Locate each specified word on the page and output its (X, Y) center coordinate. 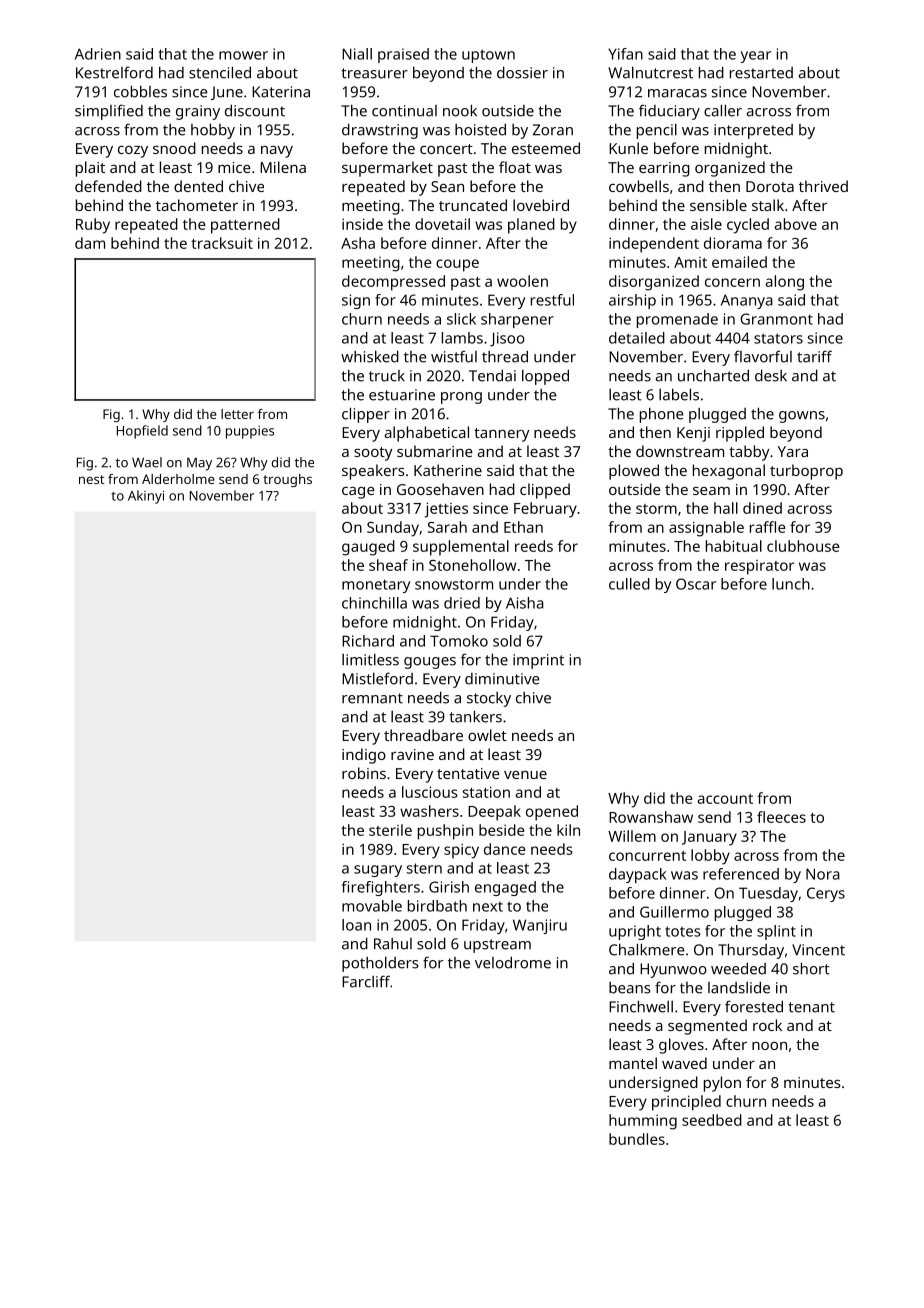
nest (91, 479)
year (755, 57)
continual (404, 111)
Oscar (696, 584)
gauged (368, 548)
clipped (545, 491)
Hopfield (142, 432)
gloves (681, 1046)
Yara (793, 451)
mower (243, 55)
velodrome (513, 962)
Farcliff (366, 981)
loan (356, 925)
